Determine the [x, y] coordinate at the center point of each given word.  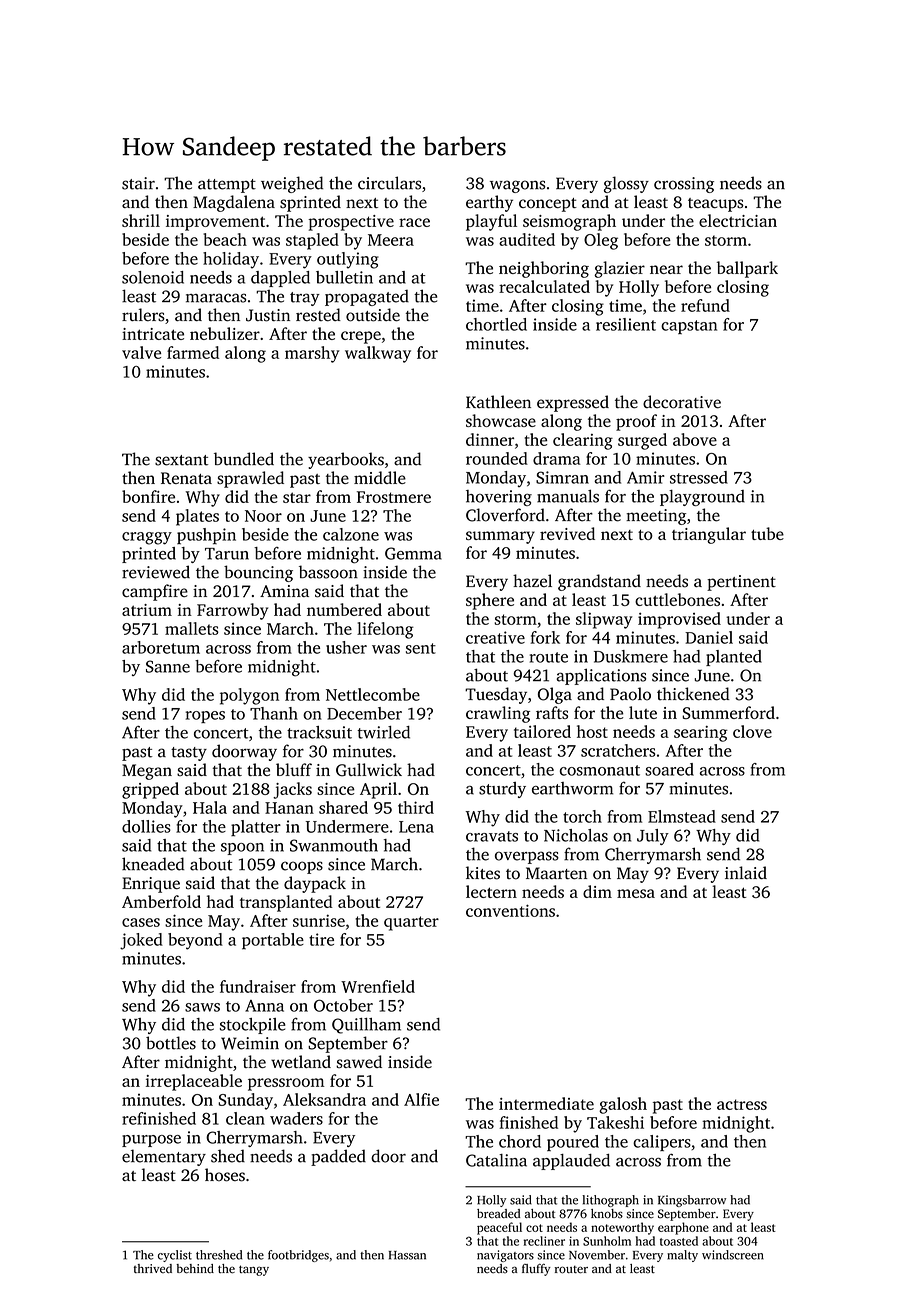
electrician [738, 220]
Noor [263, 516]
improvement [215, 223]
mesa [636, 893]
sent [421, 648]
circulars [389, 183]
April [378, 790]
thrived [153, 1269]
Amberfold [161, 901]
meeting [656, 517]
